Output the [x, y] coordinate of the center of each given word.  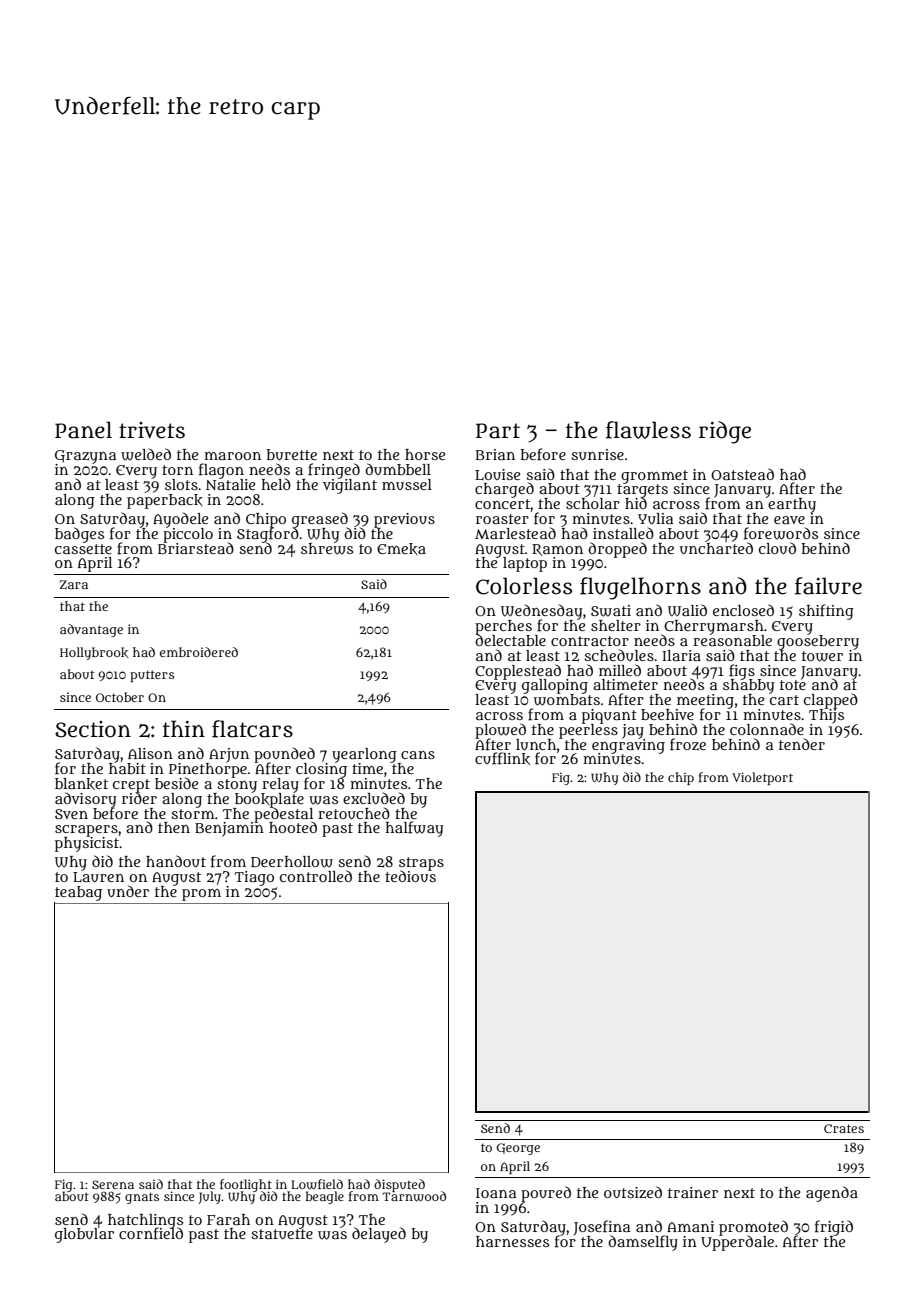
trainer [693, 1192]
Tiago [254, 878]
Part [498, 431]
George [518, 1149]
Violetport [762, 778]
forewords [781, 533]
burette [292, 454]
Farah [228, 1219]
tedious [410, 876]
